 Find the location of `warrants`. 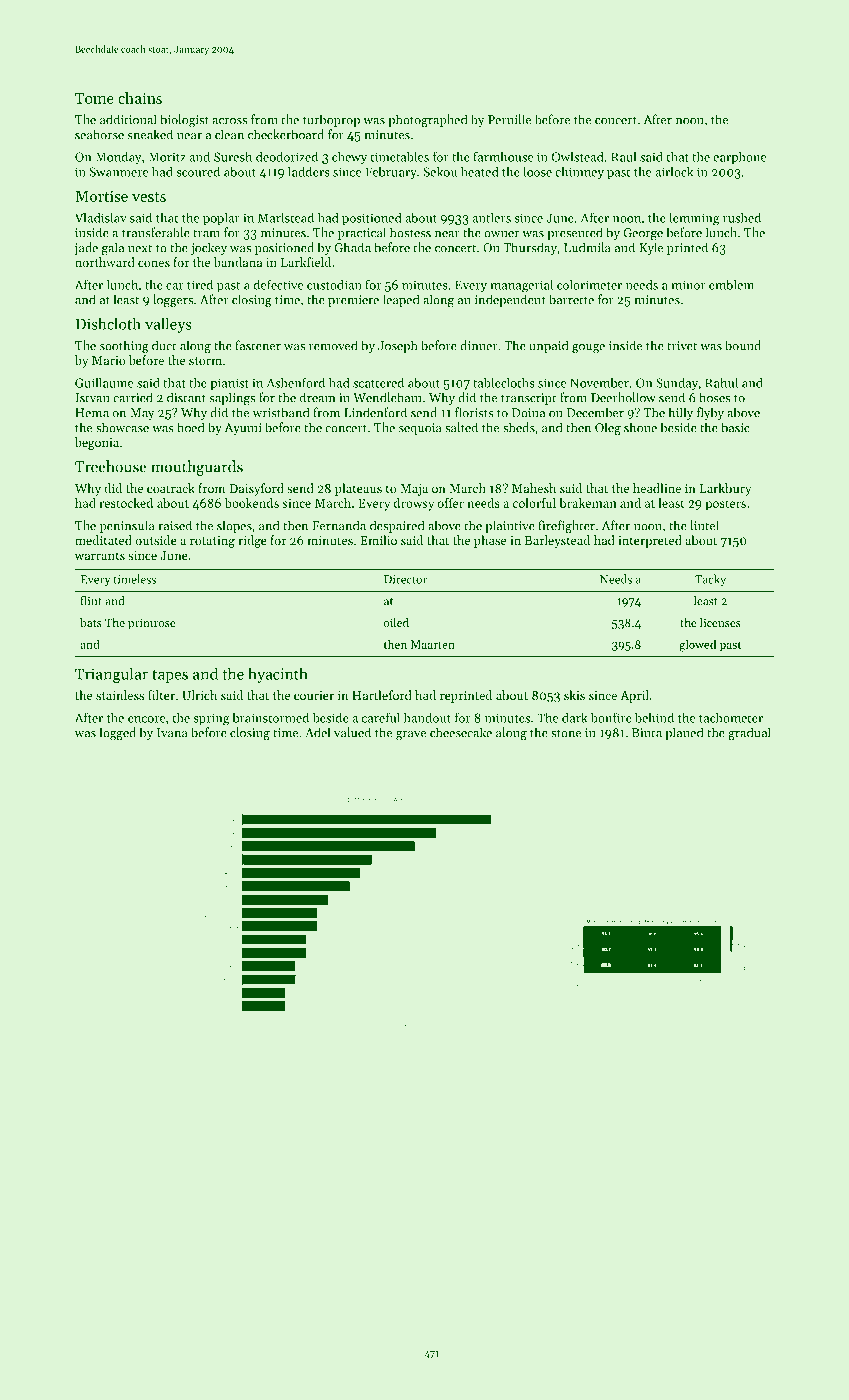

warrants is located at coordinates (100, 556).
